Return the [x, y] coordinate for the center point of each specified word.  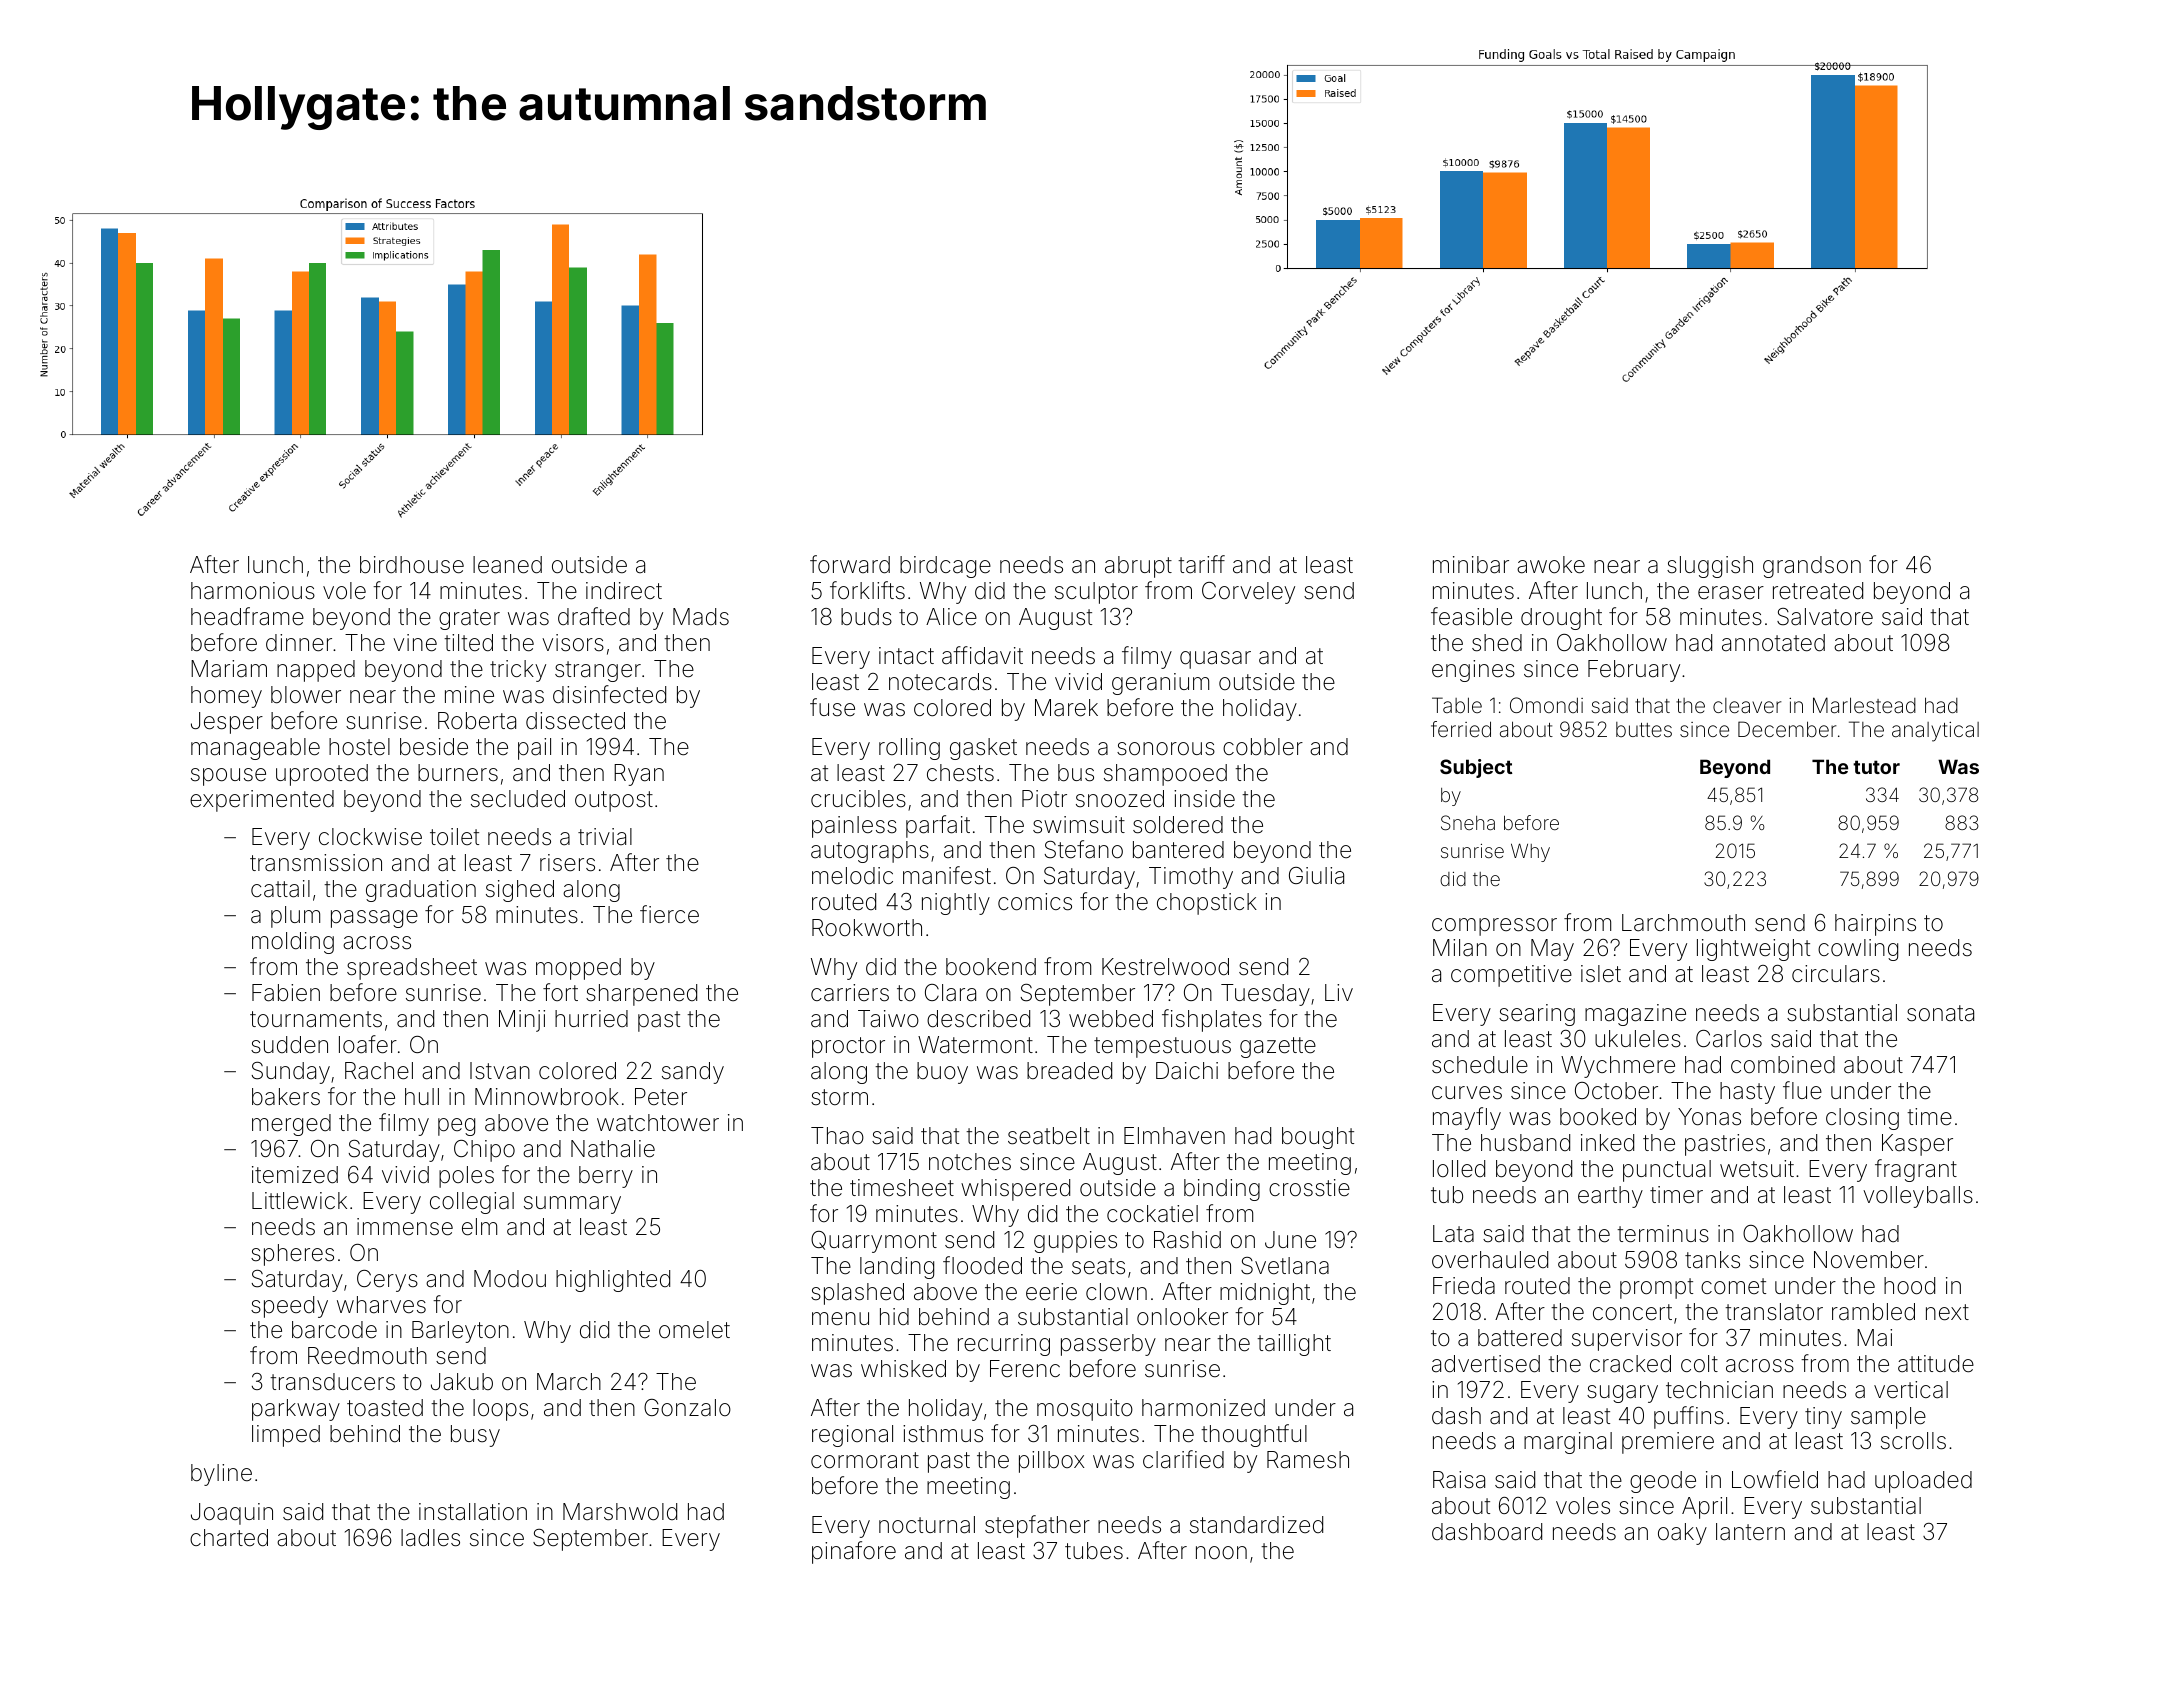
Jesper [227, 723]
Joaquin [232, 1514]
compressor [1494, 927]
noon [1221, 1553]
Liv [1339, 992]
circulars [1836, 974]
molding [293, 943]
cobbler [1263, 747]
